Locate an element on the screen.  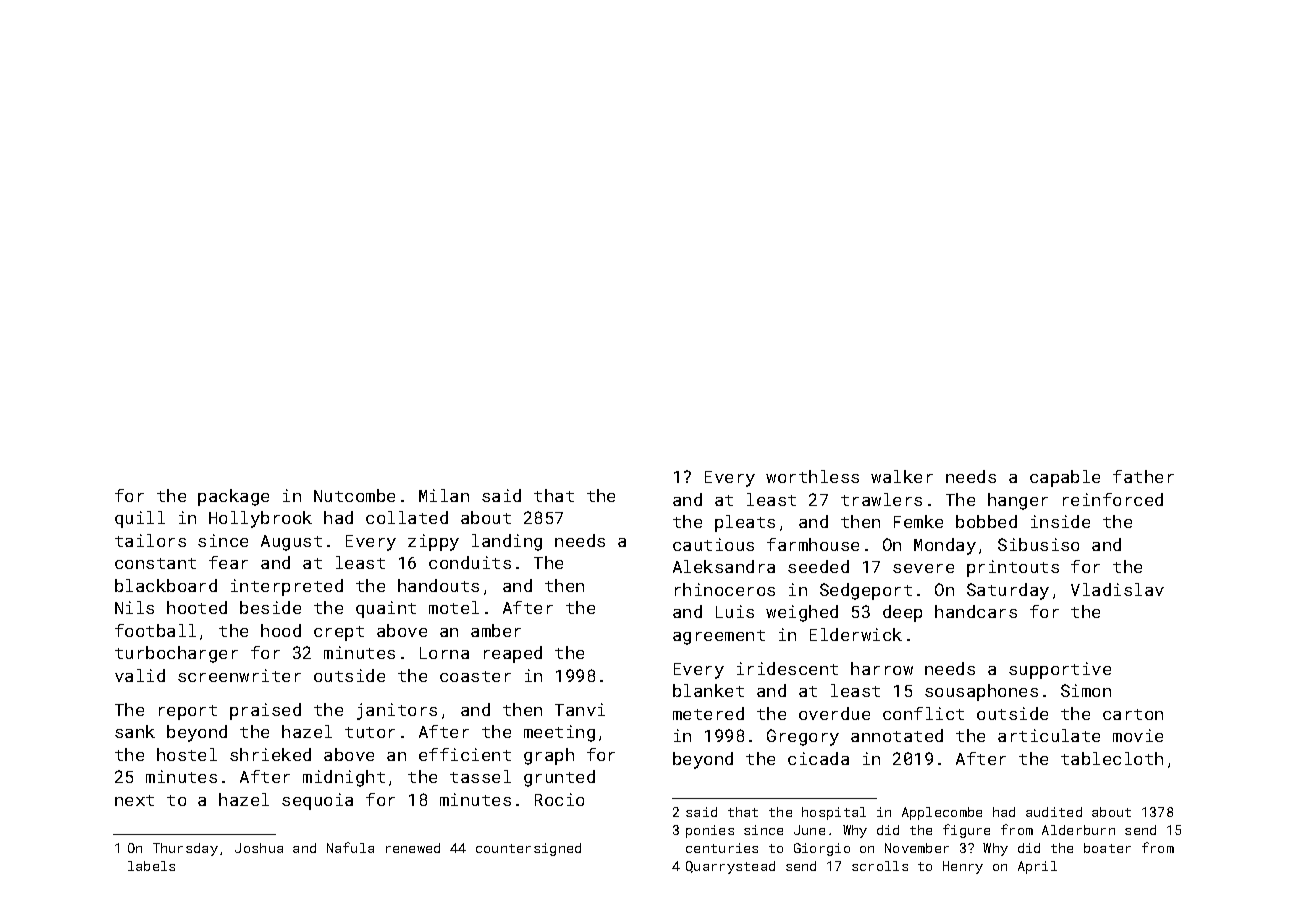
valid is located at coordinates (140, 675).
